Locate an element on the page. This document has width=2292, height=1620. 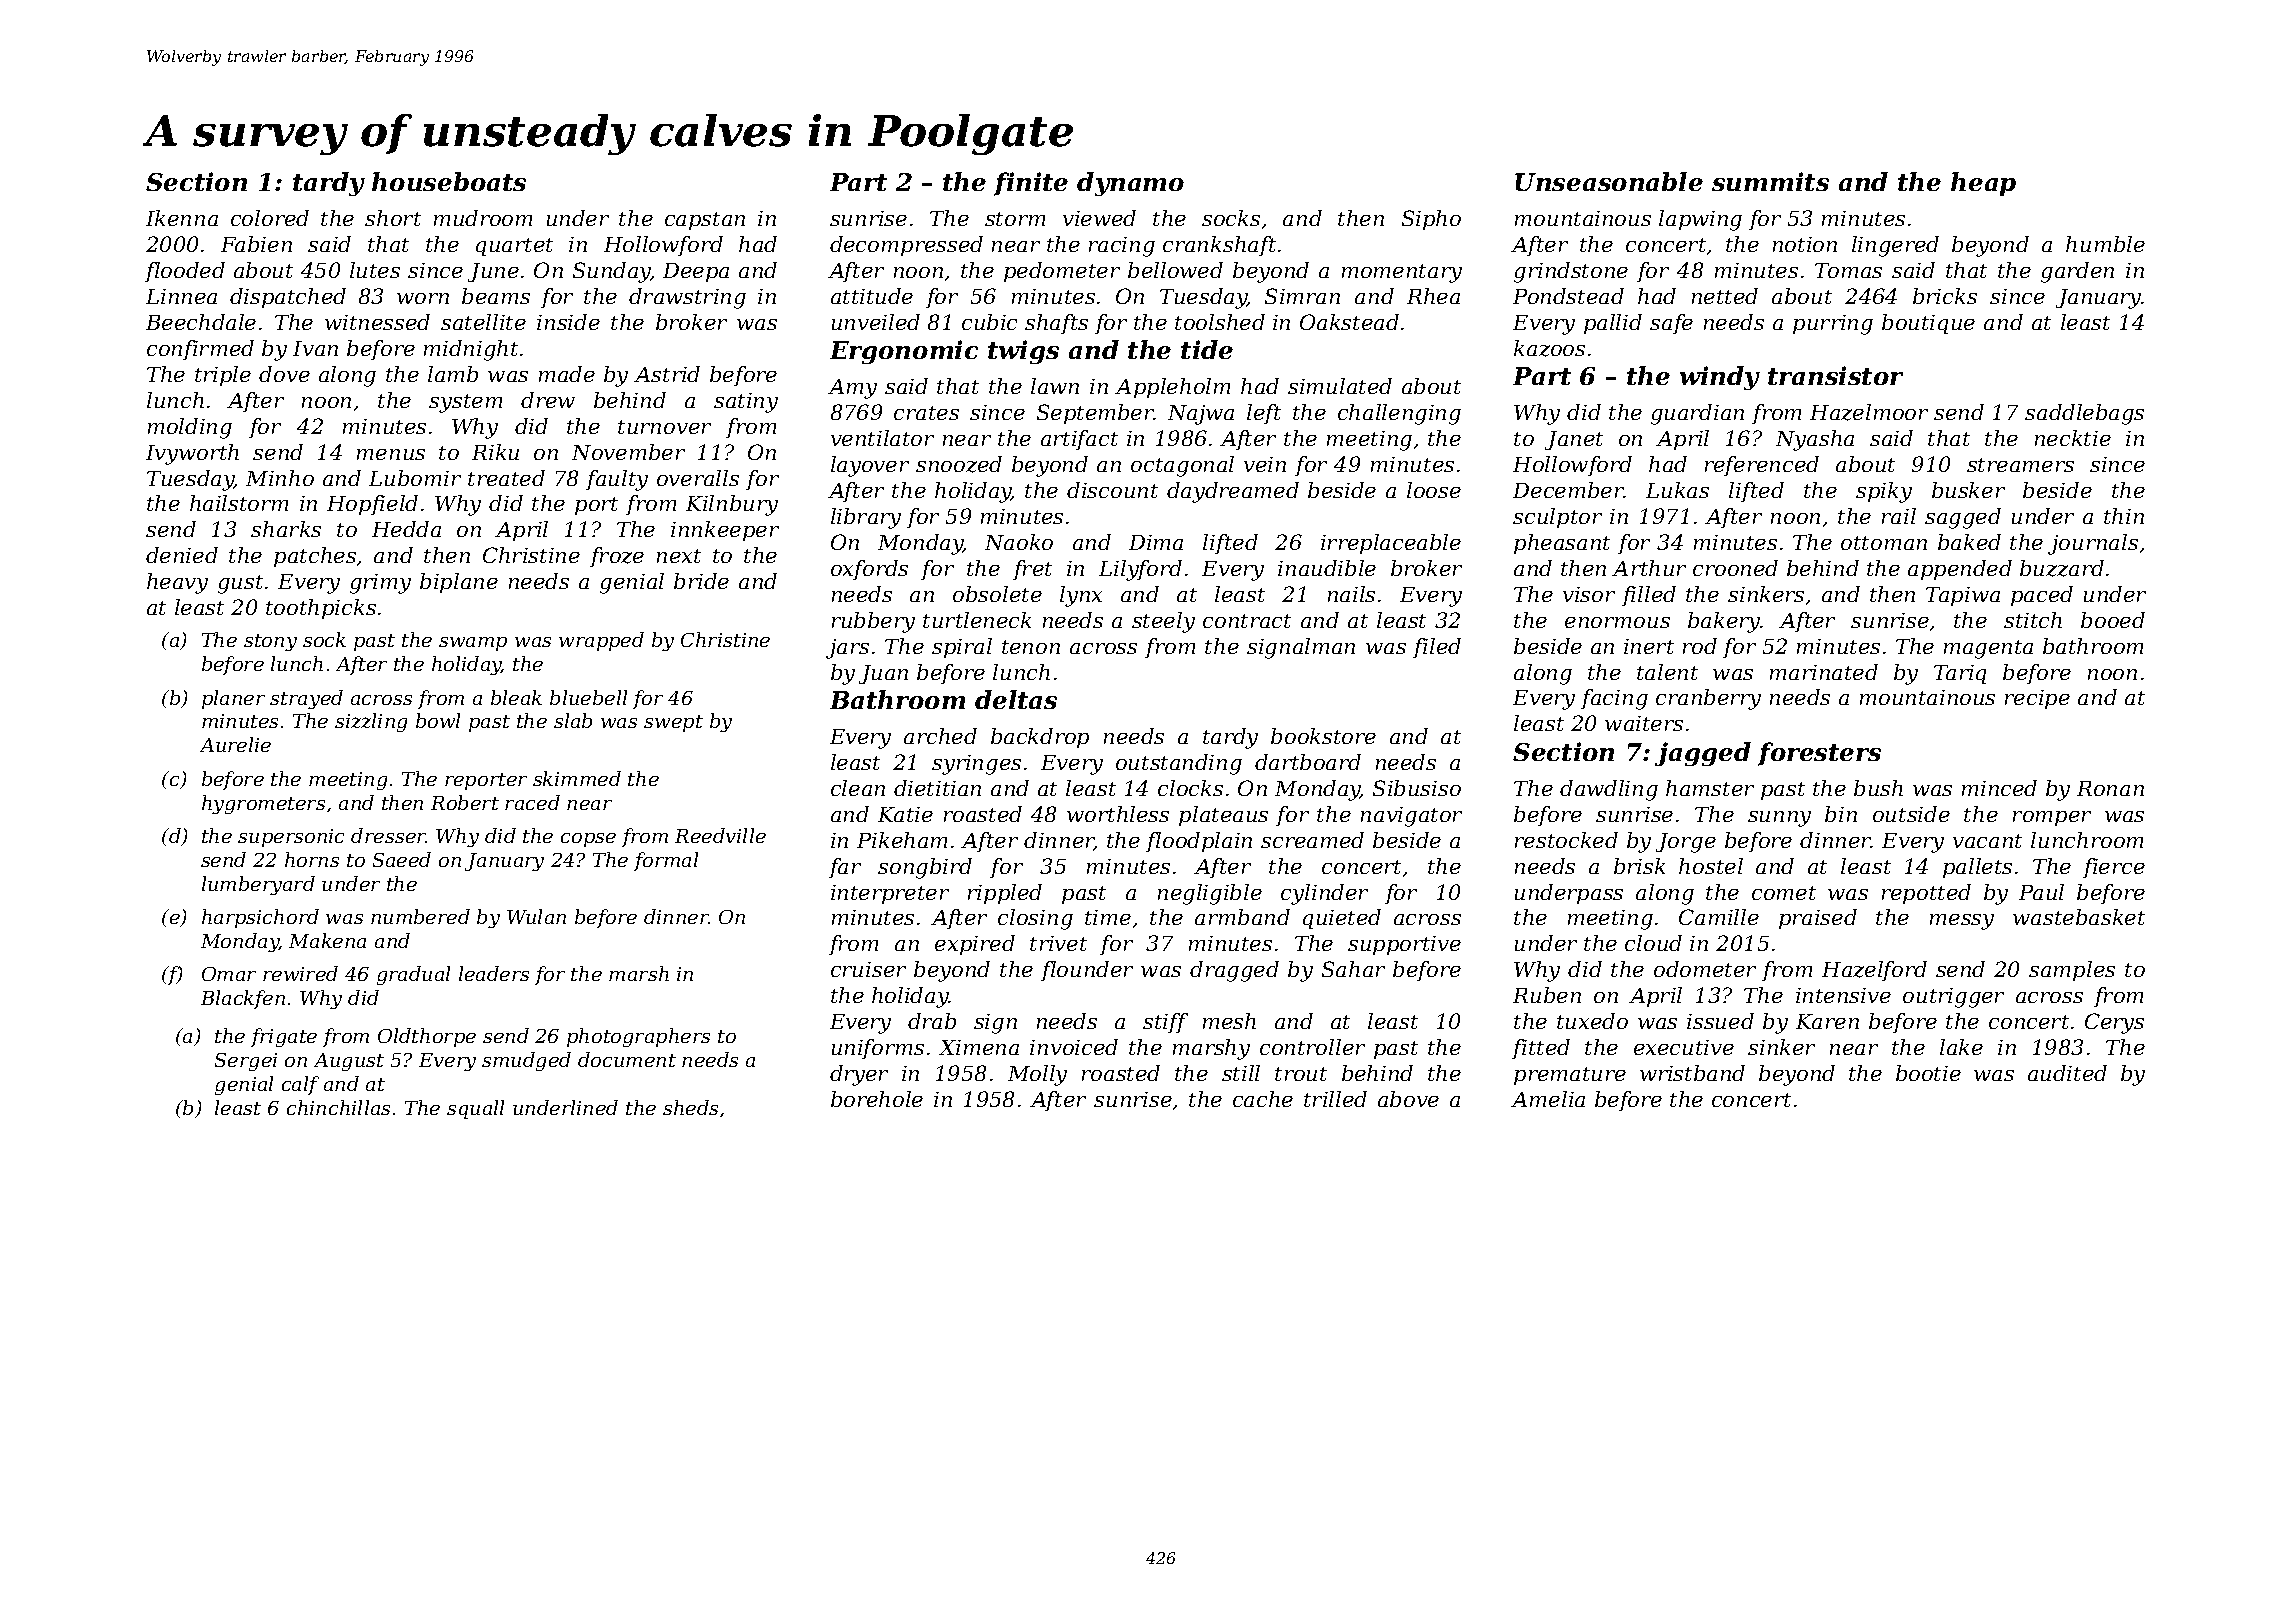
Tomas is located at coordinates (1848, 270).
